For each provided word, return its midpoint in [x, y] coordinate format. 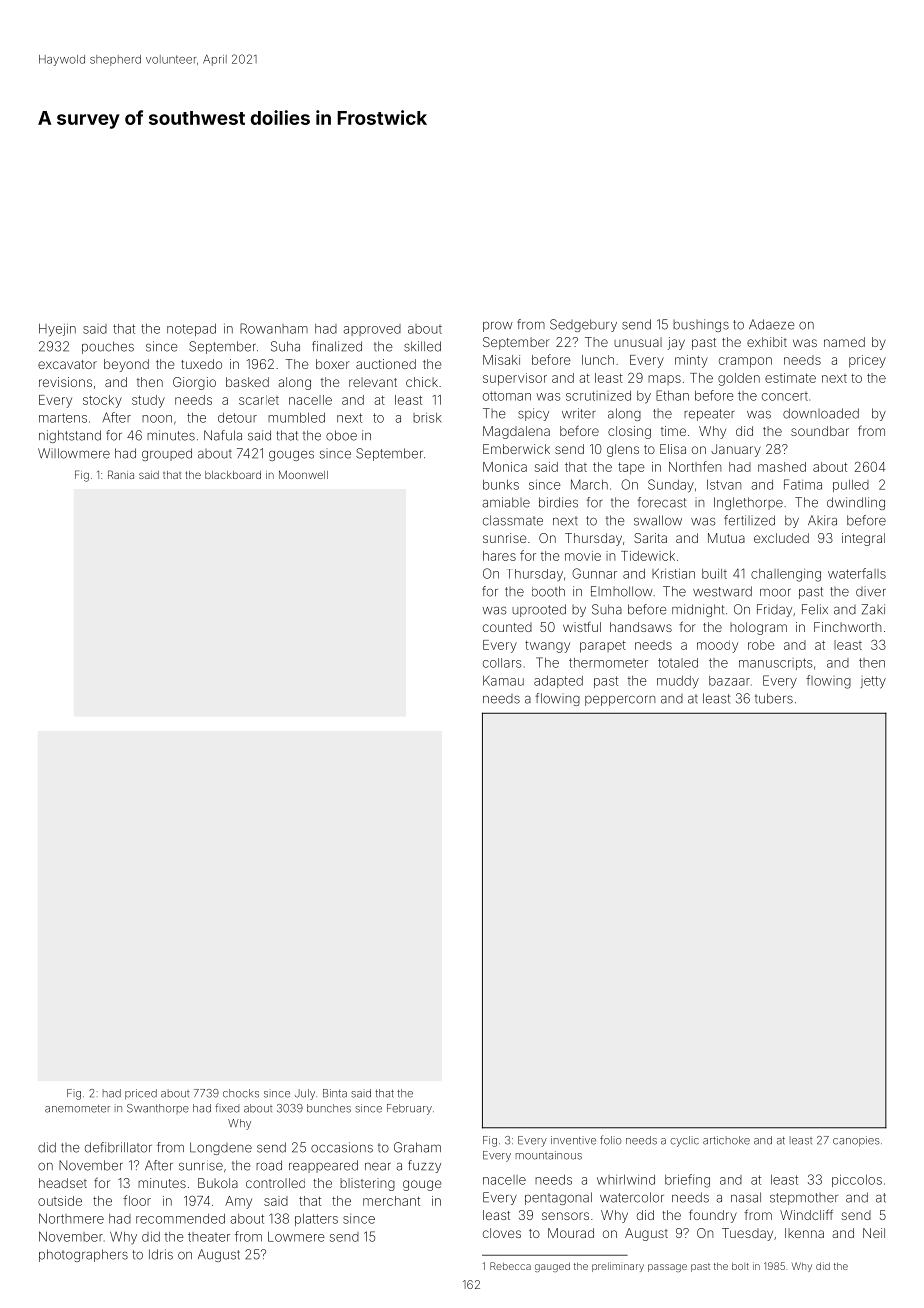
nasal [746, 1197]
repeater [709, 415]
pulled [851, 486]
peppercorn [620, 701]
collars [502, 663]
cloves [502, 1233]
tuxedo [201, 364]
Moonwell [303, 475]
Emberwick [516, 449]
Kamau [503, 680]
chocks [241, 1093]
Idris [161, 1254]
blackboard [233, 475]
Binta [335, 1093]
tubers [774, 698]
